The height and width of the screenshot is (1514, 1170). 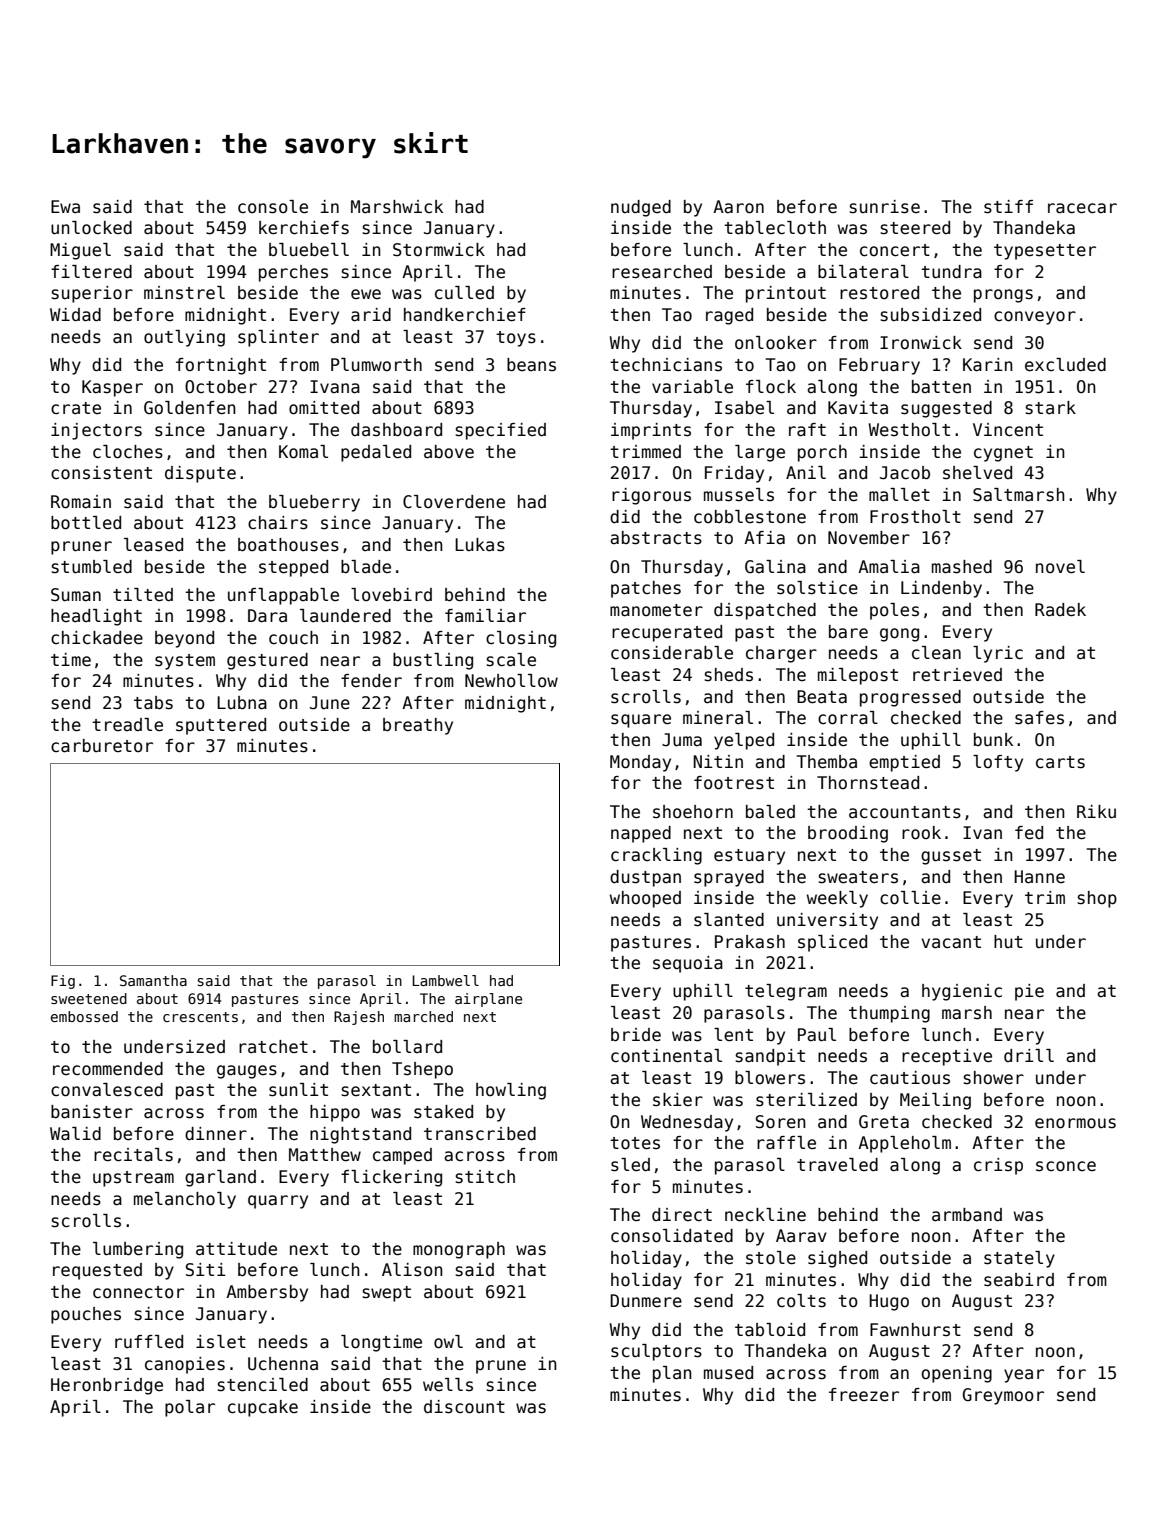 I want to click on Ambersby, so click(x=267, y=1293).
